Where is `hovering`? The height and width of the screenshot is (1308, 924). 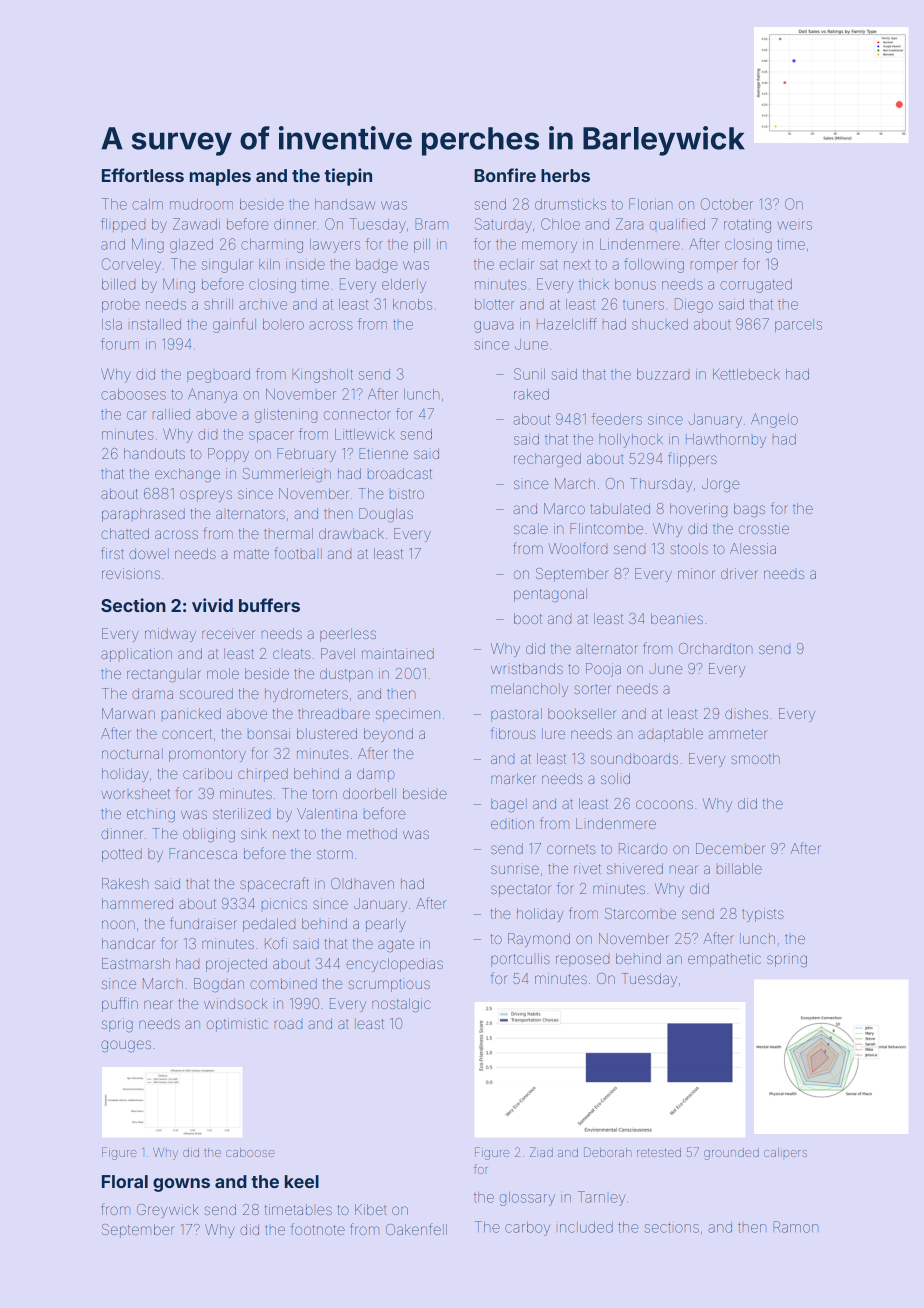 hovering is located at coordinates (698, 510).
